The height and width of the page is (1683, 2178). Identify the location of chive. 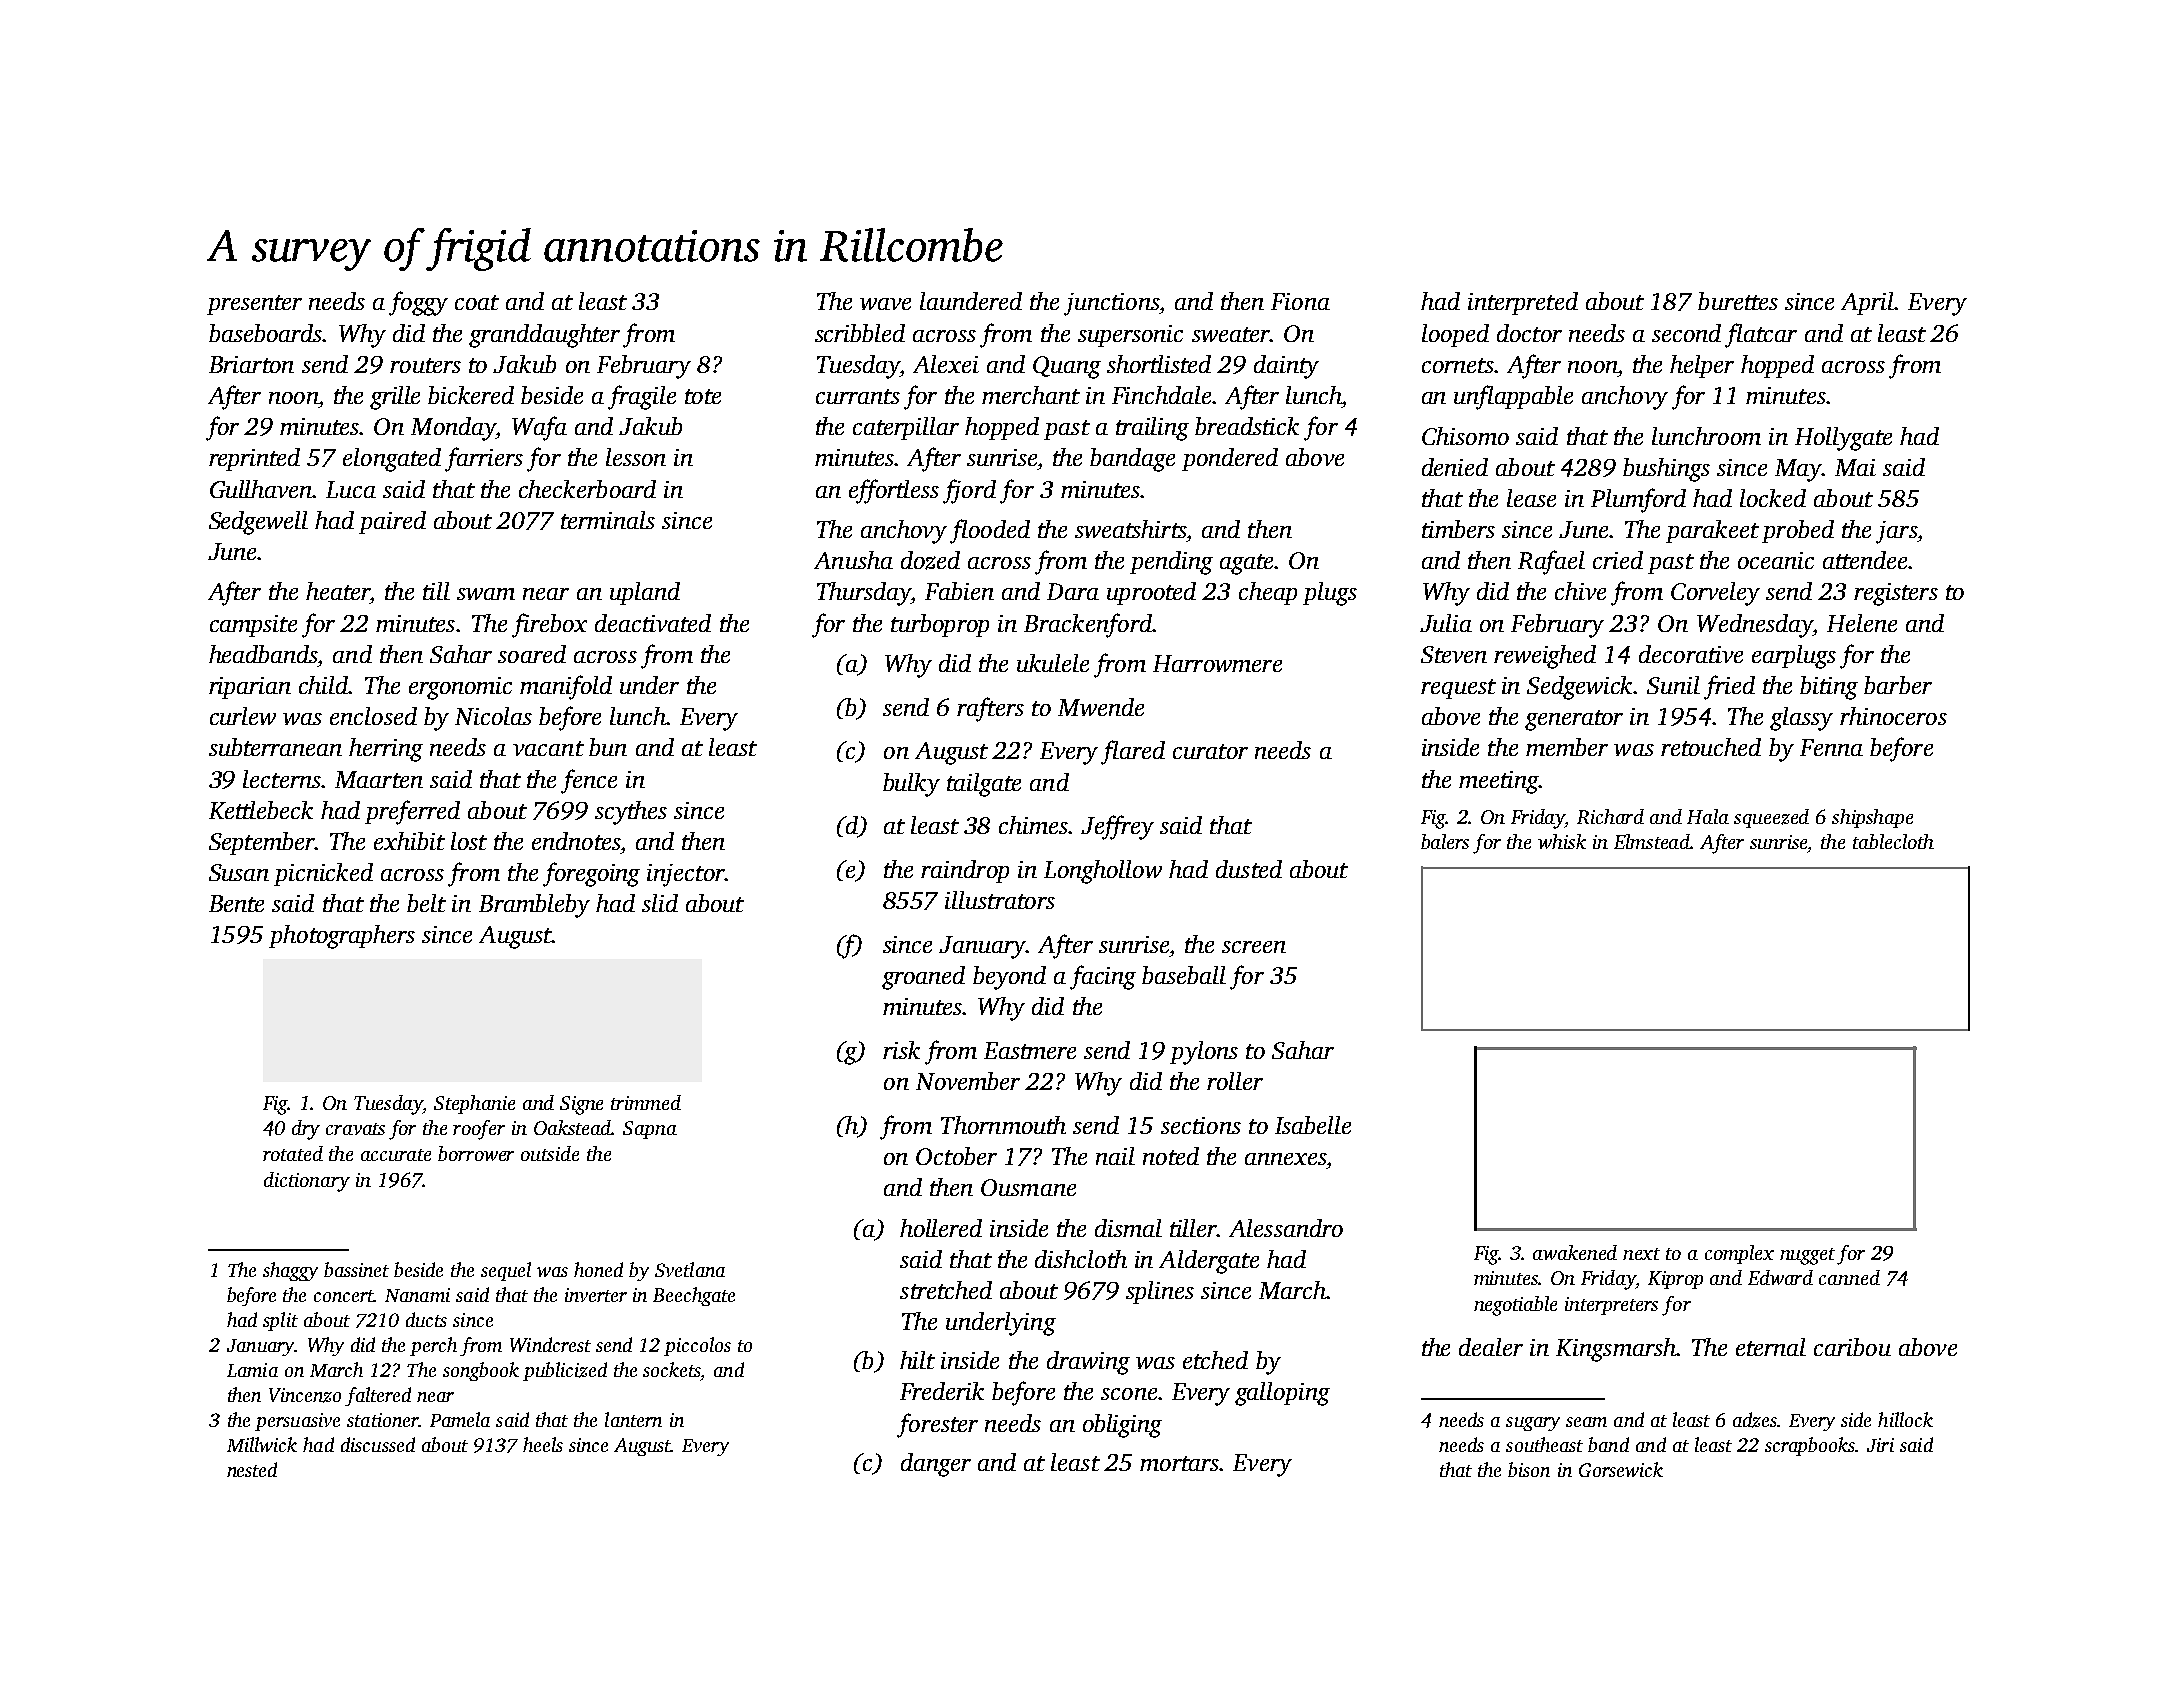
(1580, 591).
